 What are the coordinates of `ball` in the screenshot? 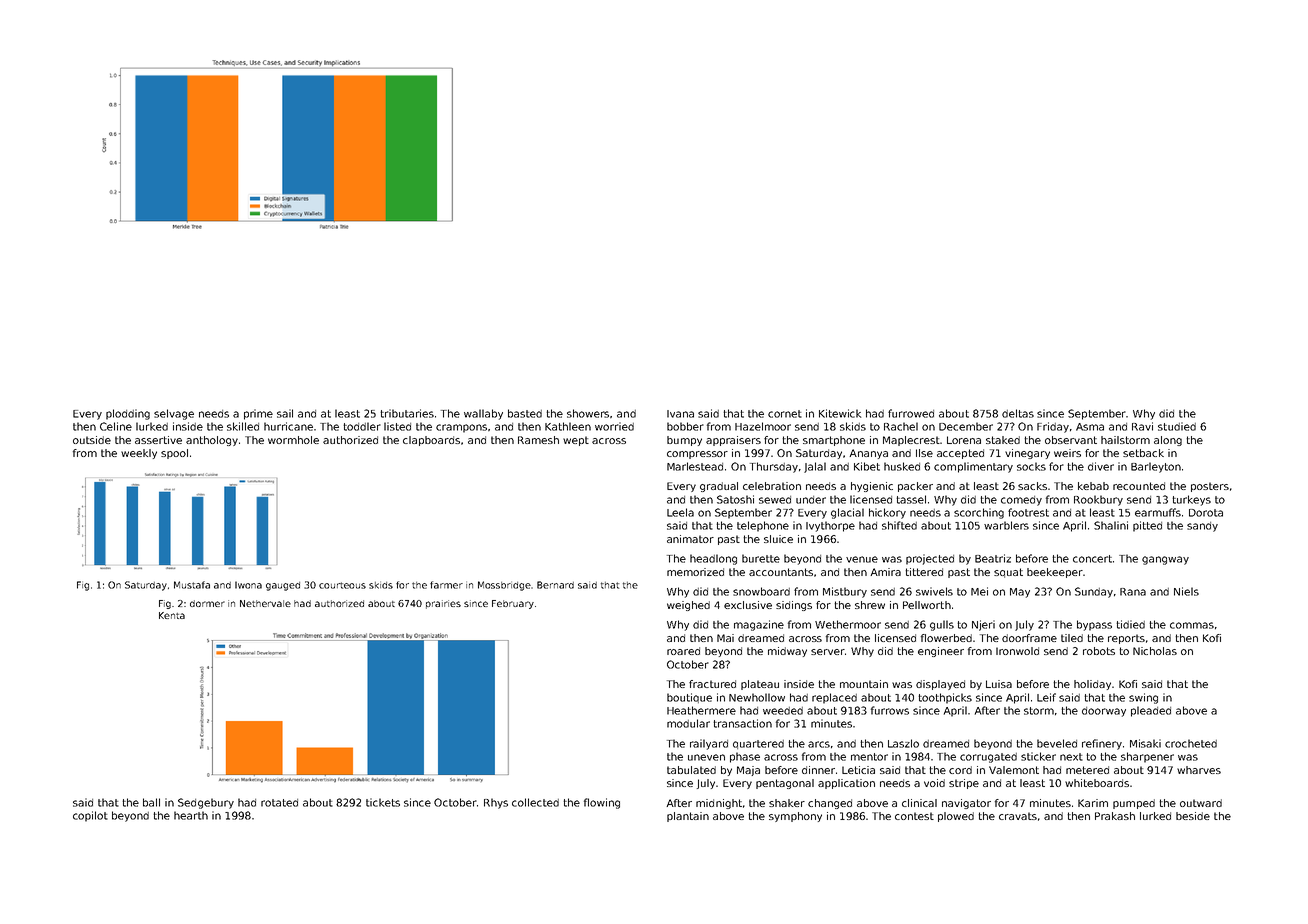 It's located at (151, 802).
